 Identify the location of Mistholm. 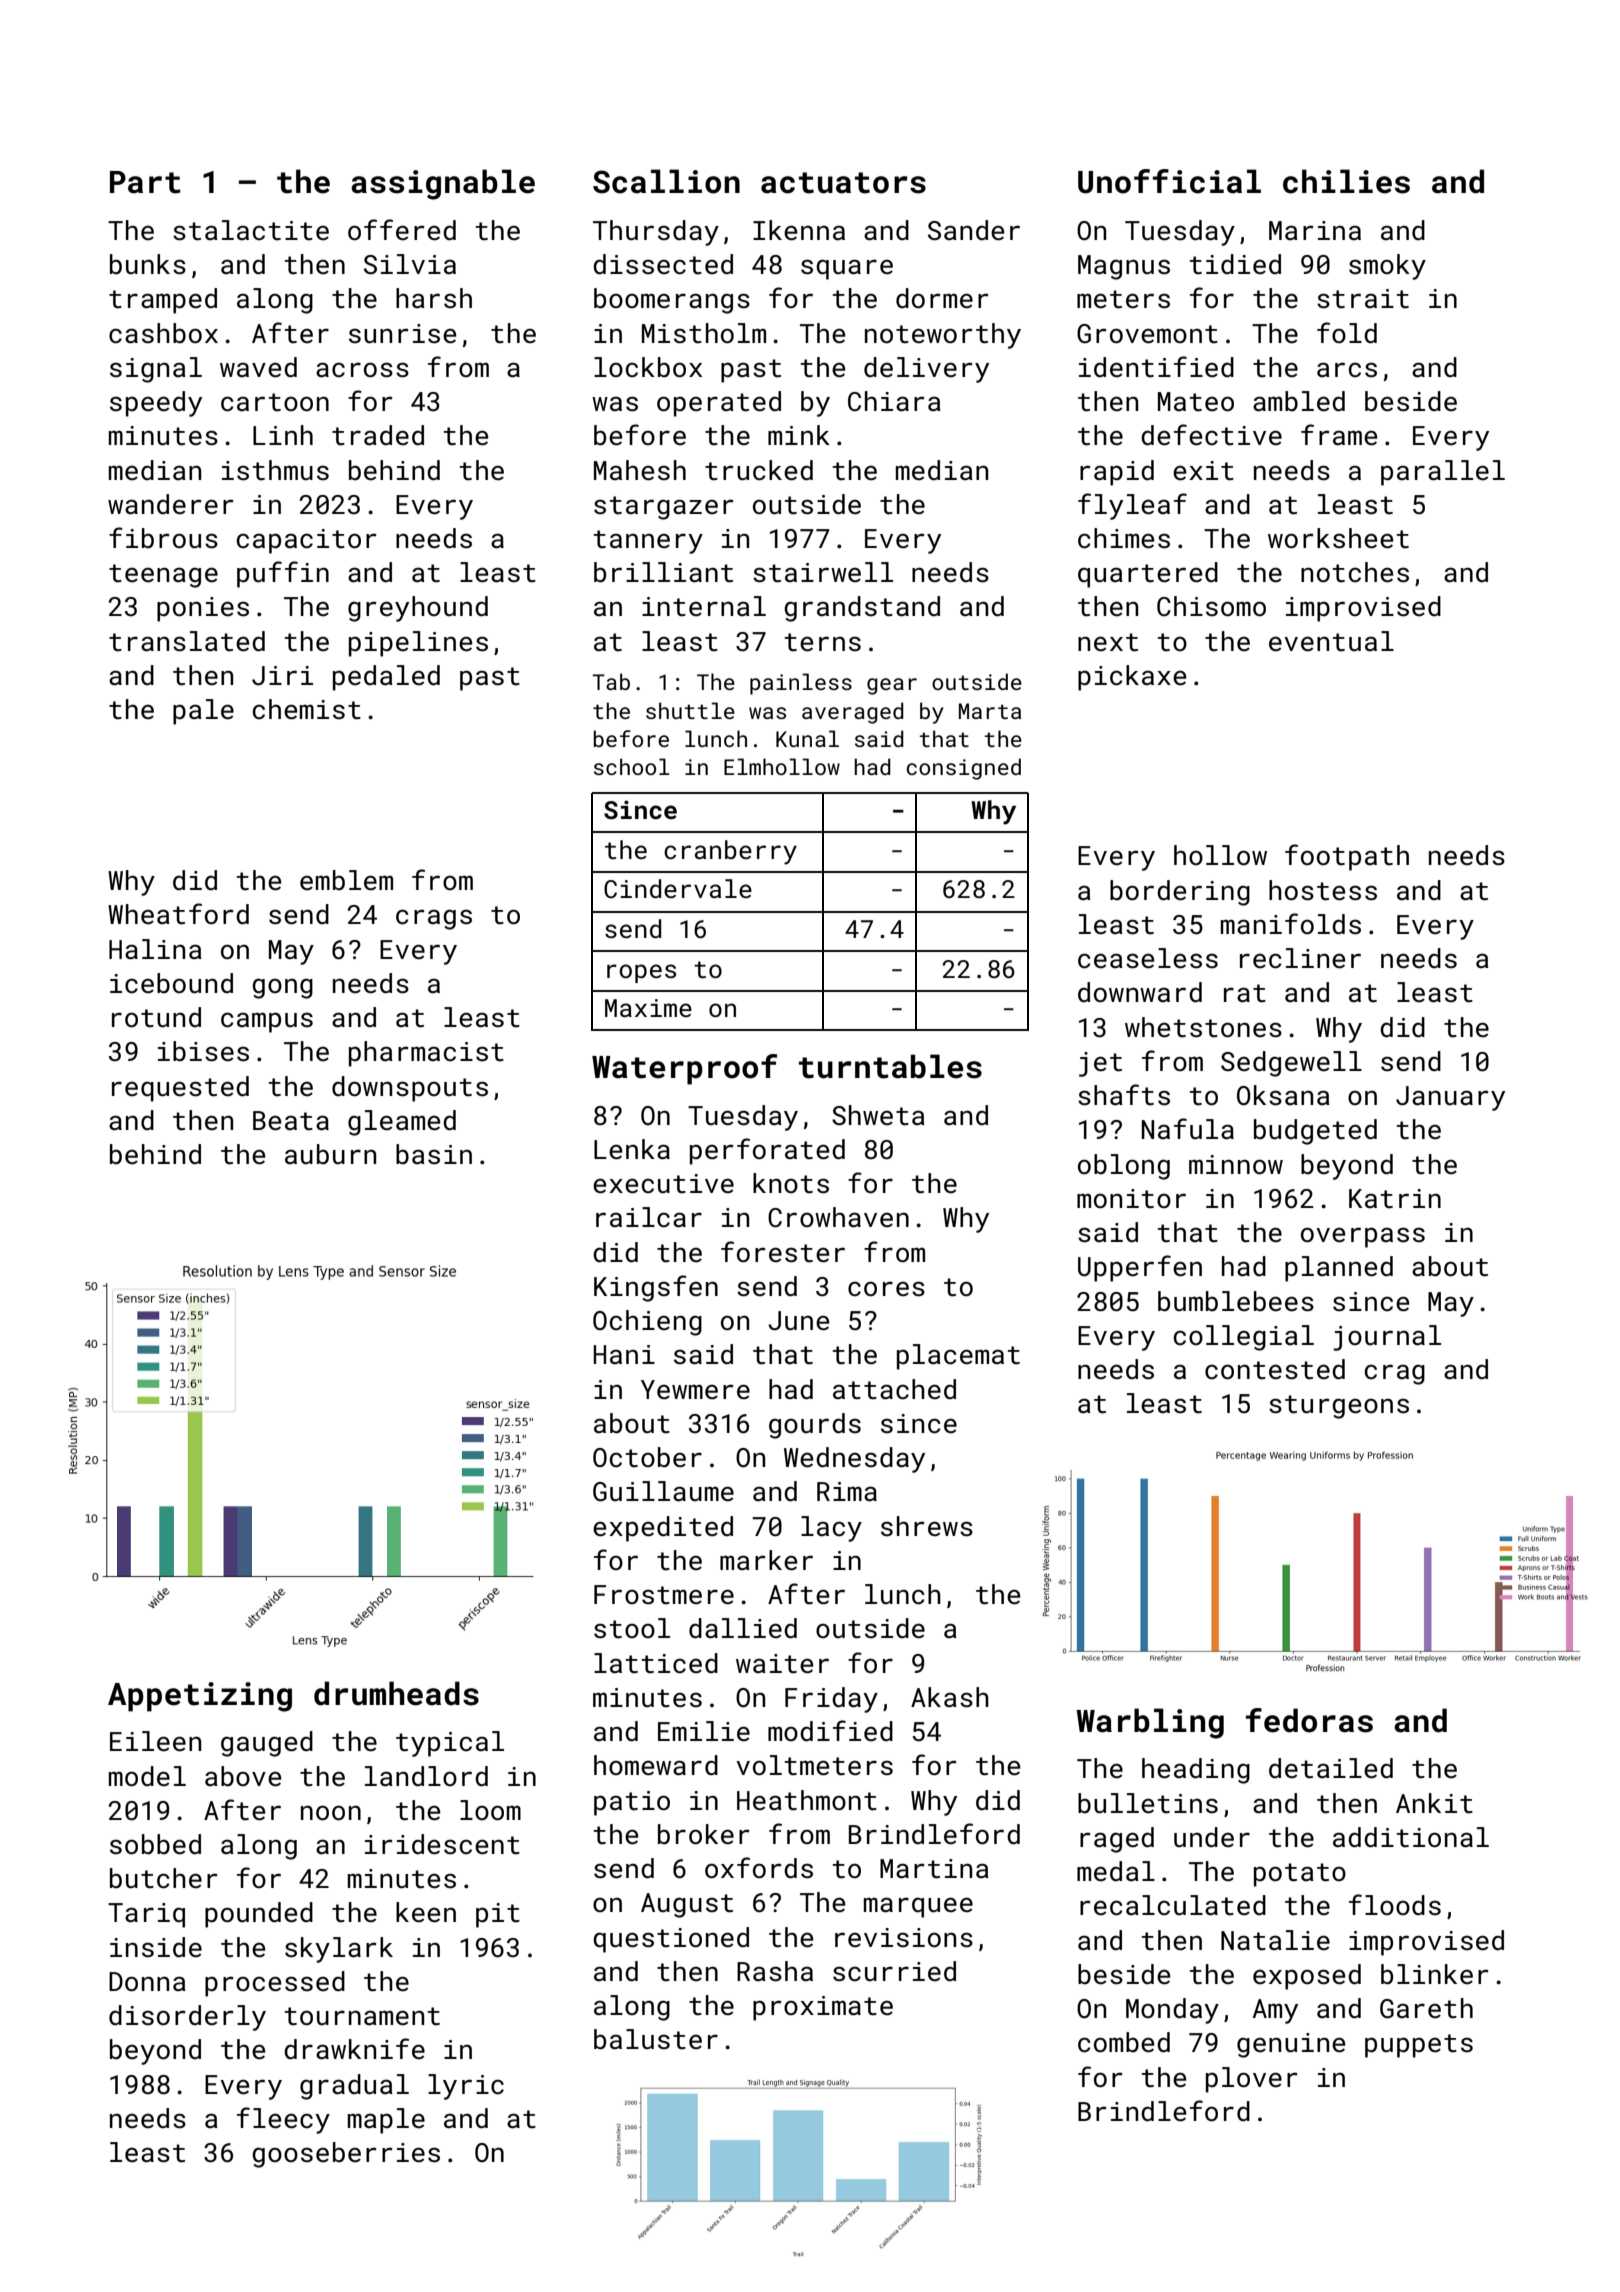
(704, 333).
